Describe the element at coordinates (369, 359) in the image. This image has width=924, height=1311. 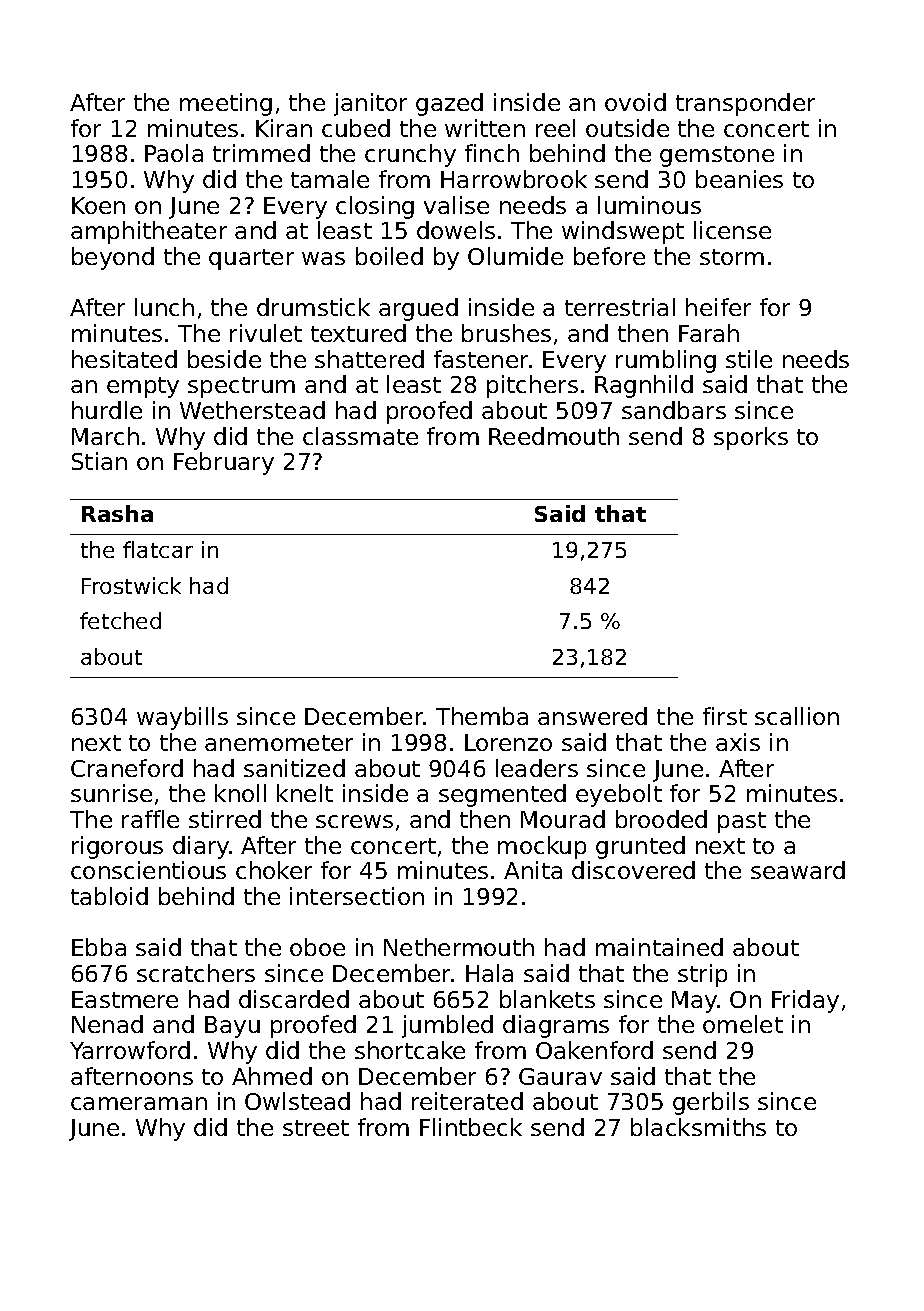
I see `shattered` at that location.
